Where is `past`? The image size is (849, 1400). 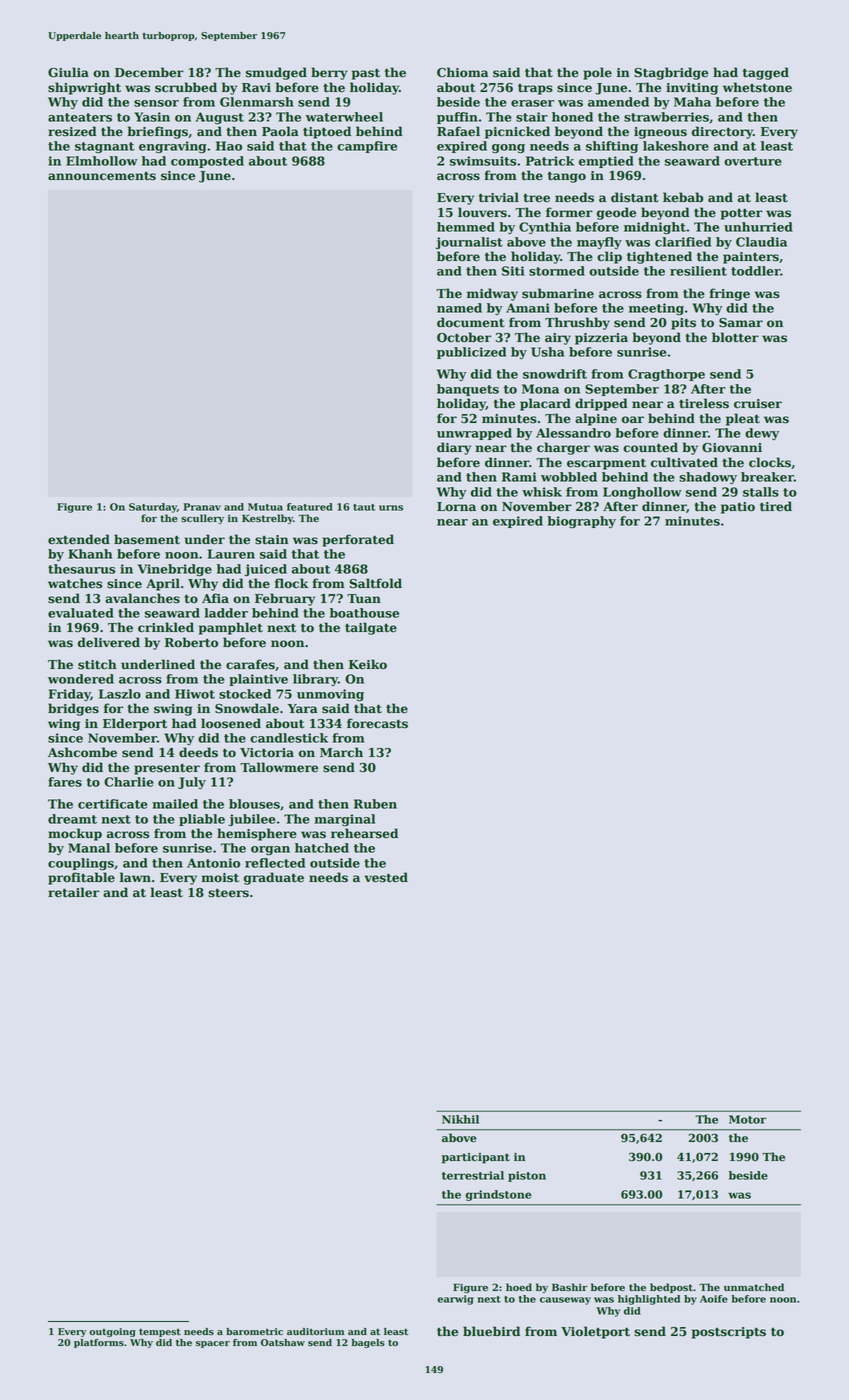
past is located at coordinates (366, 74).
